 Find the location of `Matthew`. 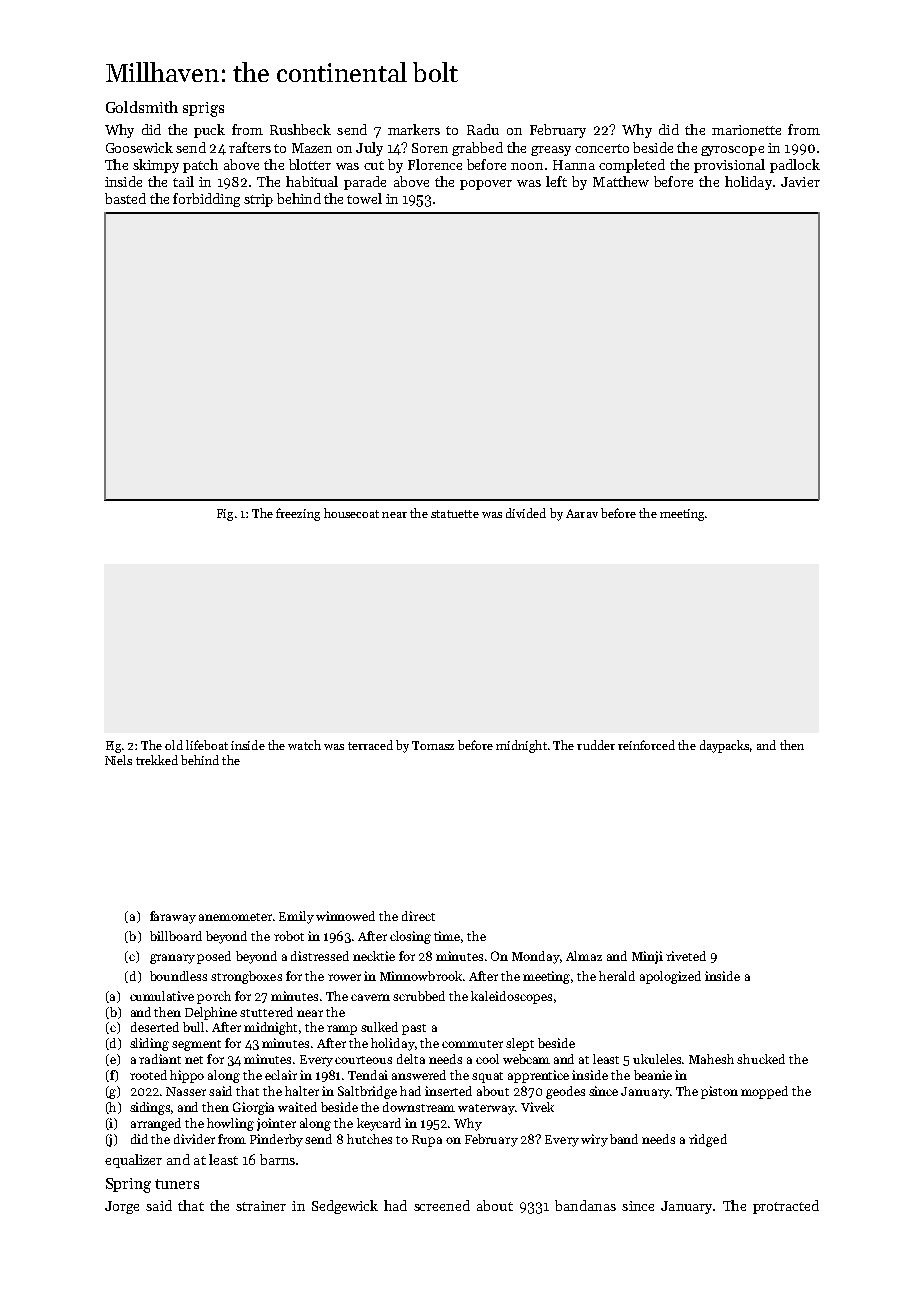

Matthew is located at coordinates (621, 181).
